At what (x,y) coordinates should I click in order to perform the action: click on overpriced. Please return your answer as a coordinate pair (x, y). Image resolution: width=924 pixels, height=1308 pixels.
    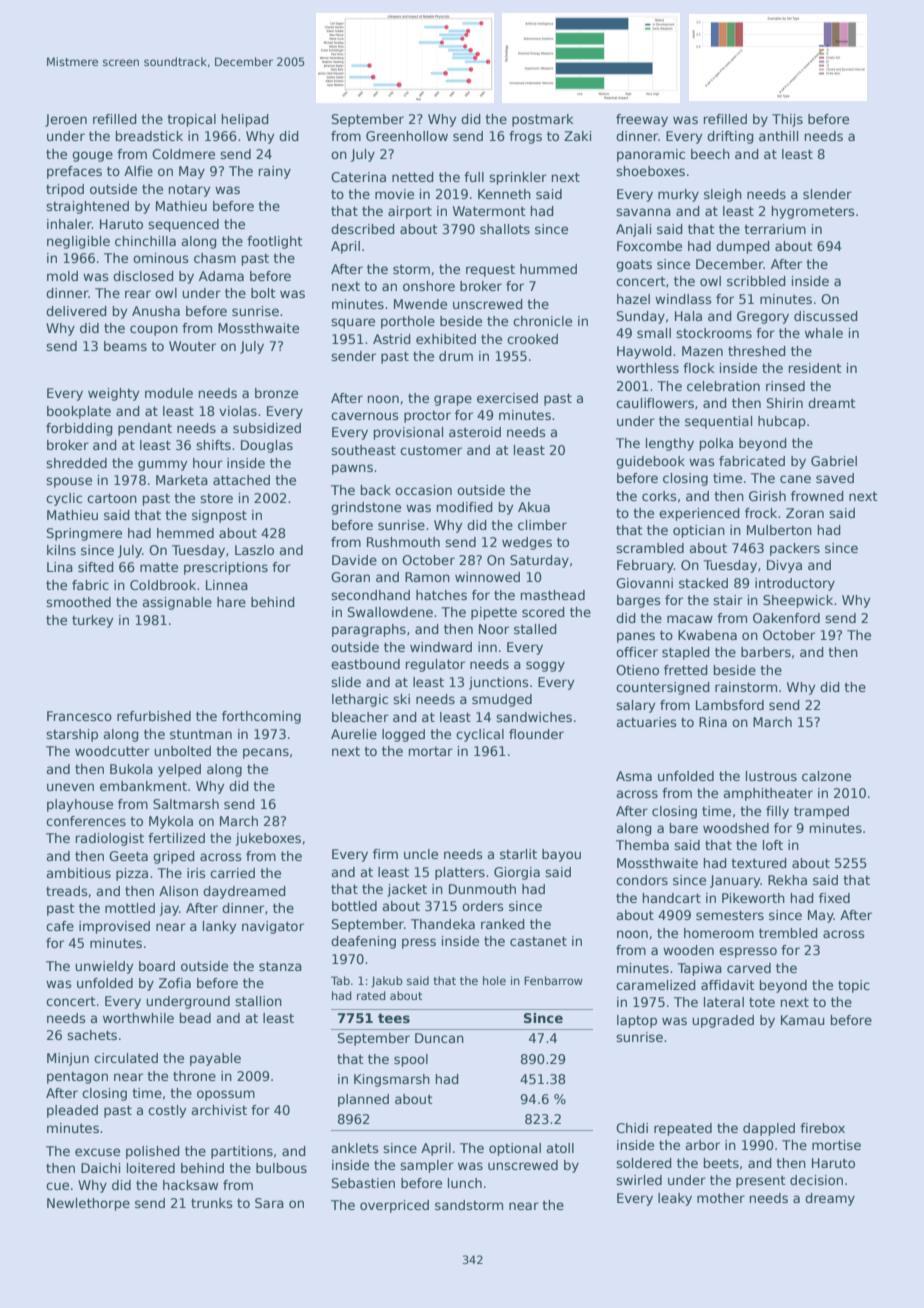
    Looking at the image, I should click on (394, 1206).
